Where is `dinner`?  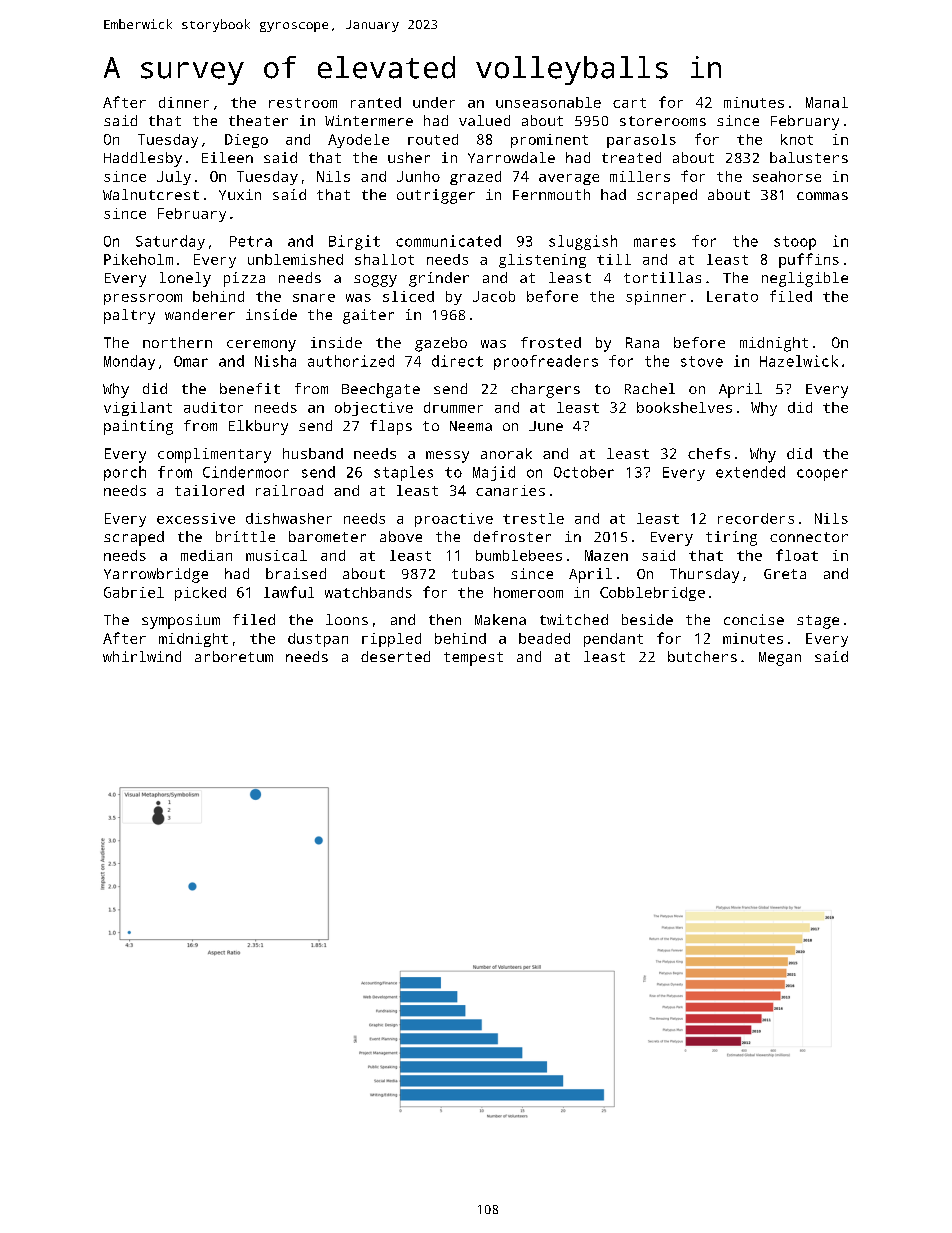
dinner is located at coordinates (184, 102).
